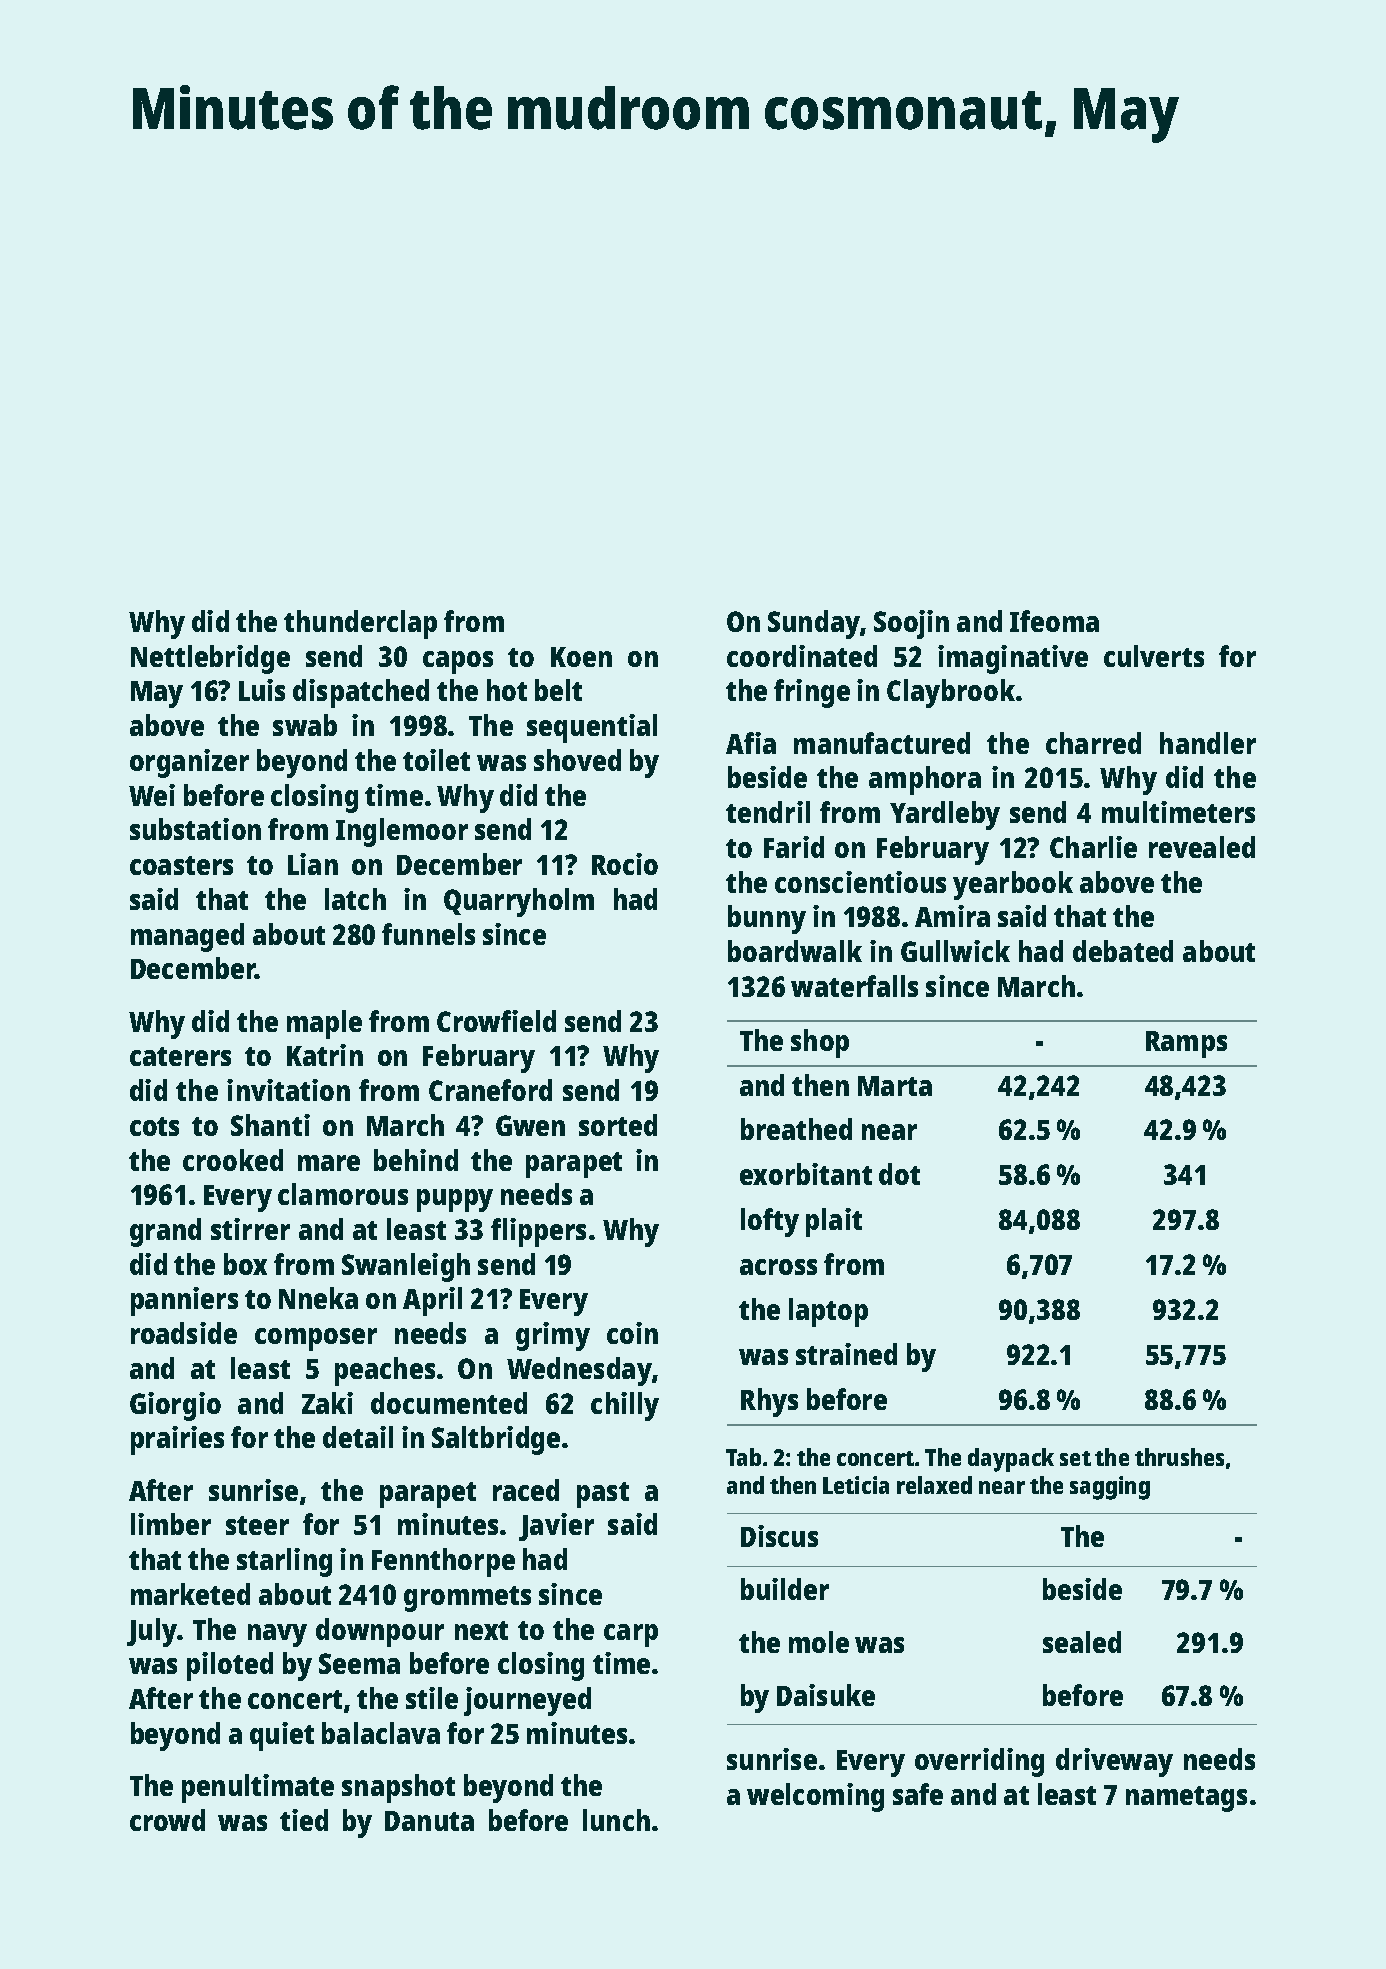  What do you see at coordinates (581, 657) in the image?
I see `Koen` at bounding box center [581, 657].
